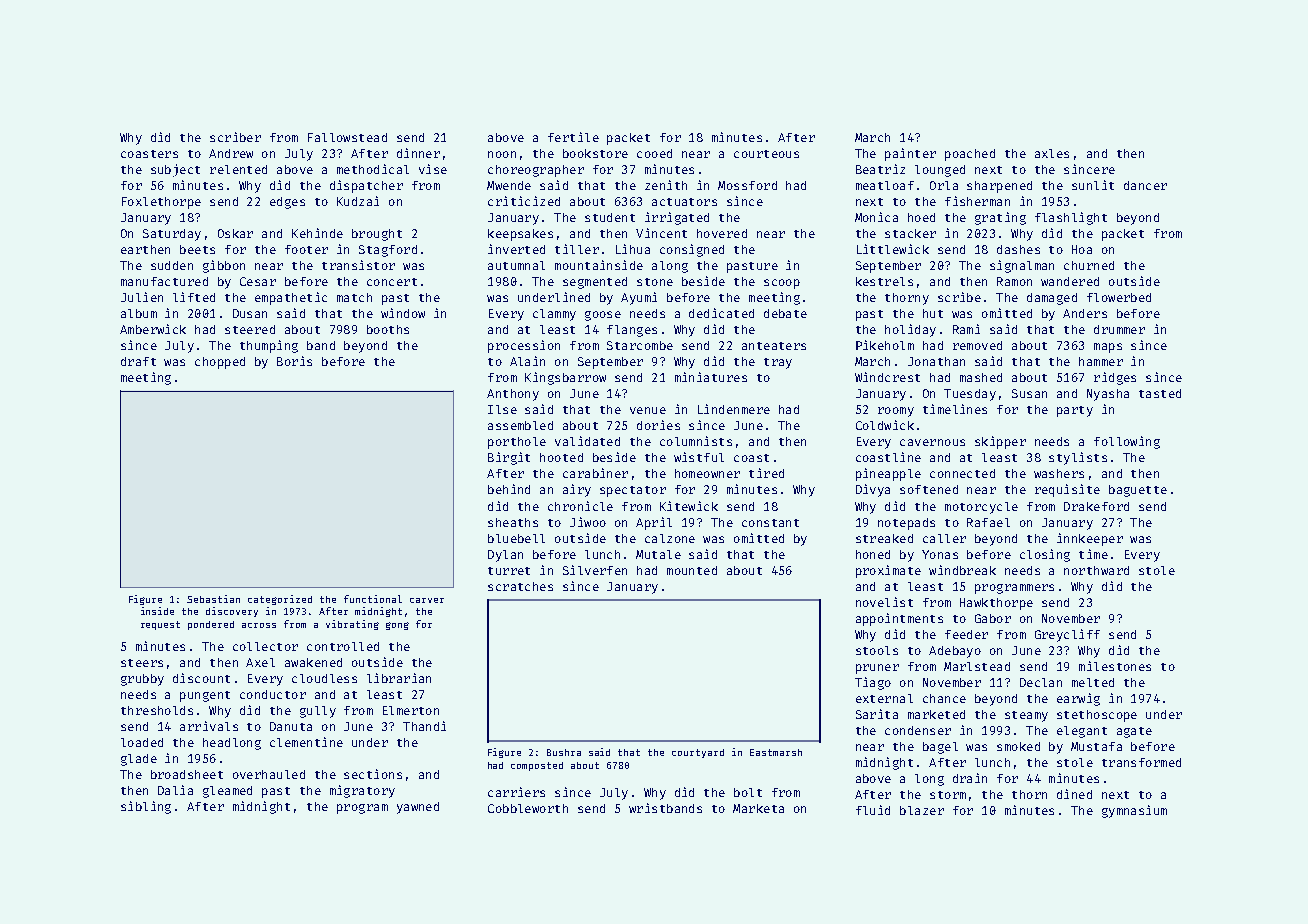 This screenshot has width=1308, height=924. Describe the element at coordinates (877, 669) in the screenshot. I see `pruner` at that location.
